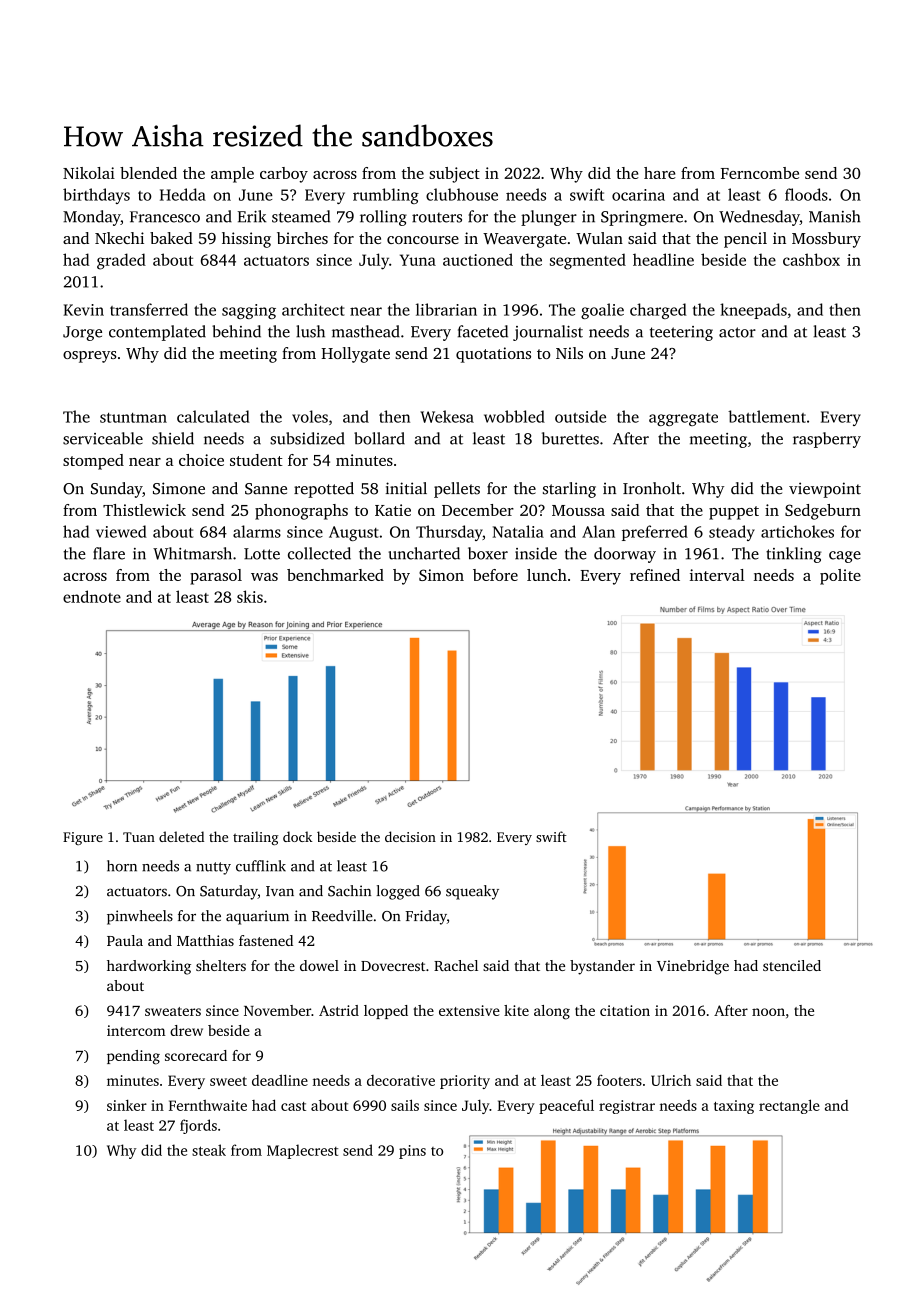  What do you see at coordinates (256, 838) in the screenshot?
I see `trailing` at bounding box center [256, 838].
